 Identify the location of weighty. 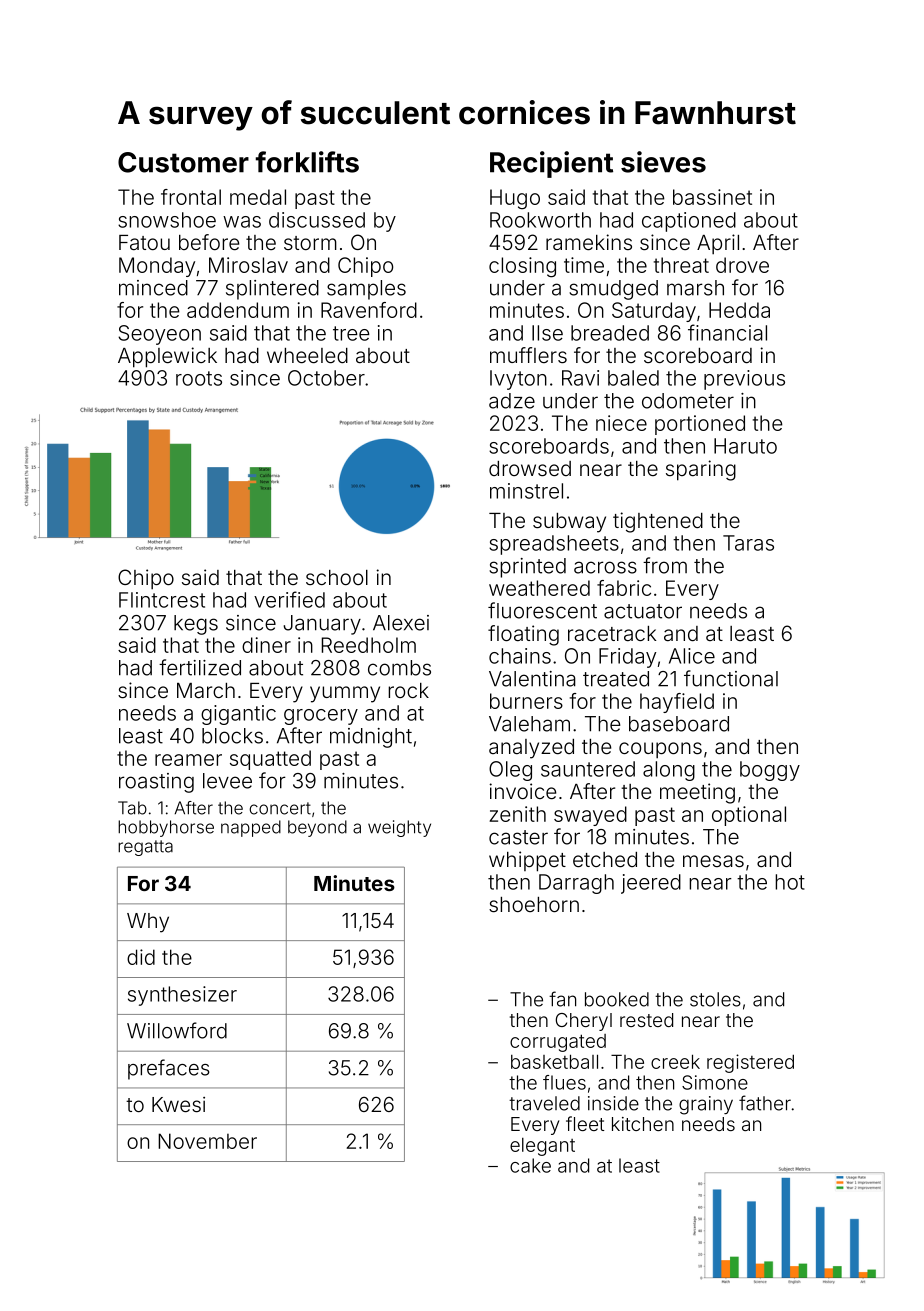
(399, 828).
